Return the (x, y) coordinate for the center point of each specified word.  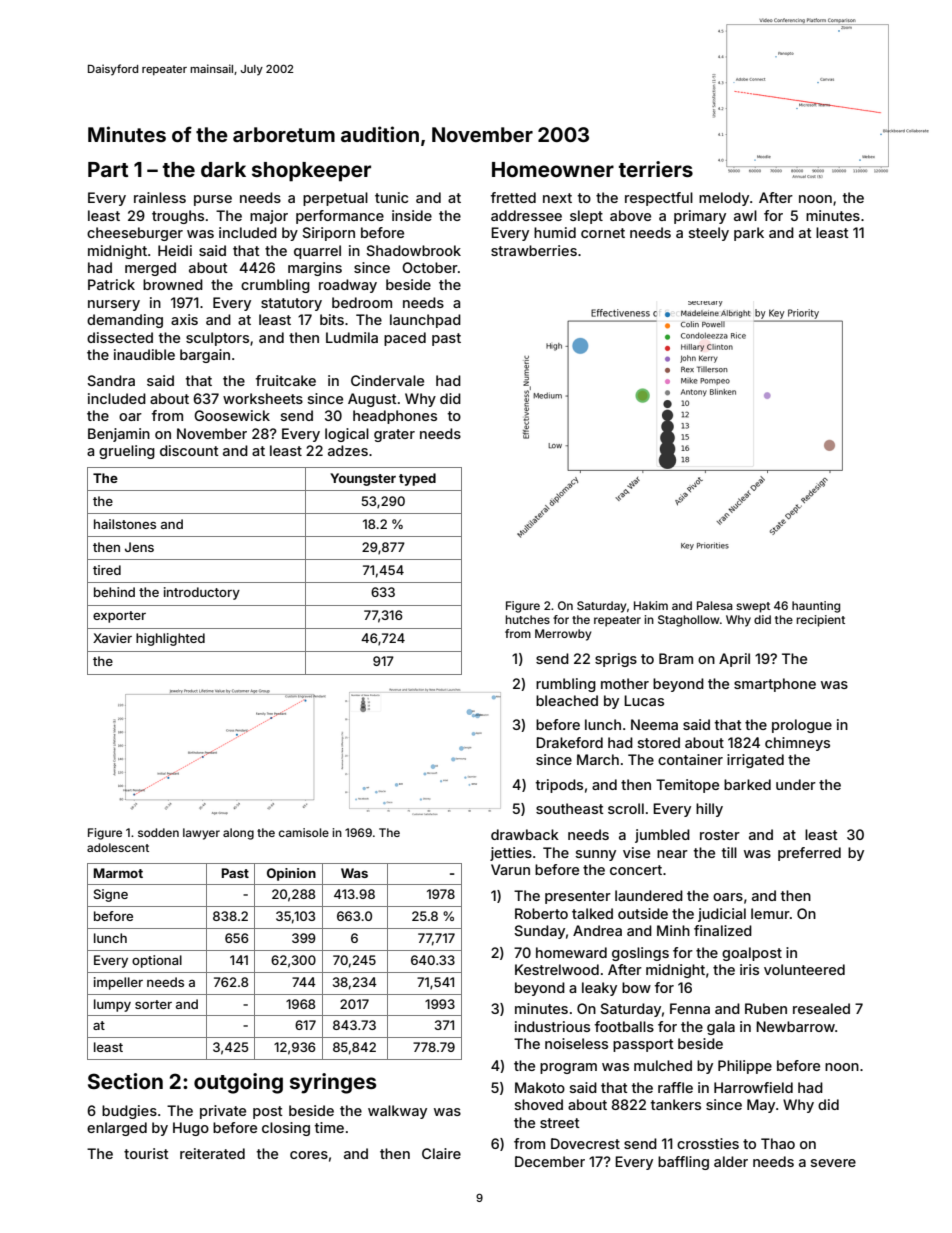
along (238, 834)
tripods (559, 786)
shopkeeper (311, 172)
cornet (603, 233)
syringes (333, 1083)
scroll (626, 808)
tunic (391, 197)
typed (417, 479)
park (749, 234)
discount (189, 450)
